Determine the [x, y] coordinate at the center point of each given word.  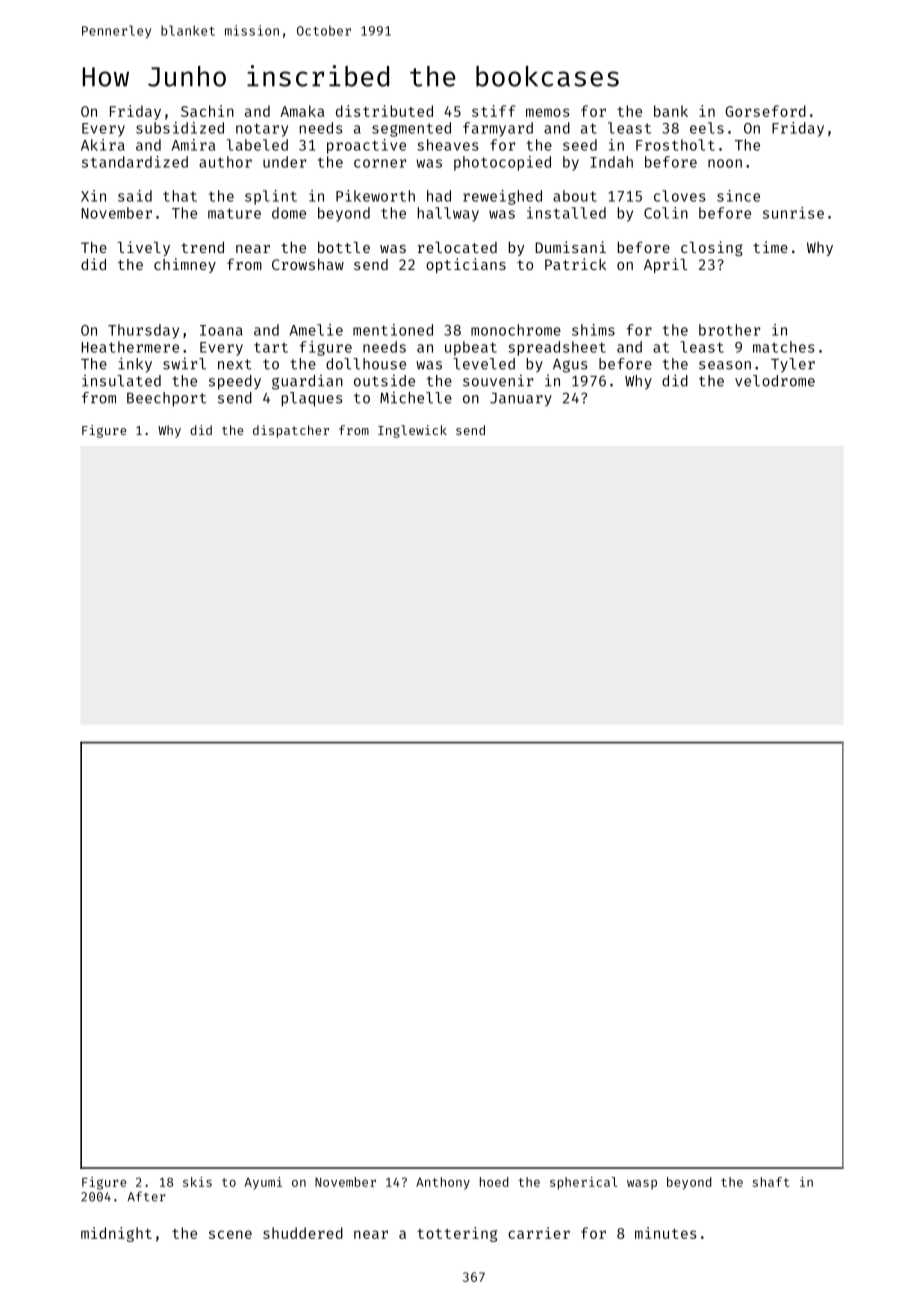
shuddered [303, 1233]
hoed [494, 1182]
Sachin [207, 111]
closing [712, 248]
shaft [771, 1182]
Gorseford [765, 111]
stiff [494, 111]
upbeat [471, 348]
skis [197, 1182]
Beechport [166, 399]
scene [230, 1234]
